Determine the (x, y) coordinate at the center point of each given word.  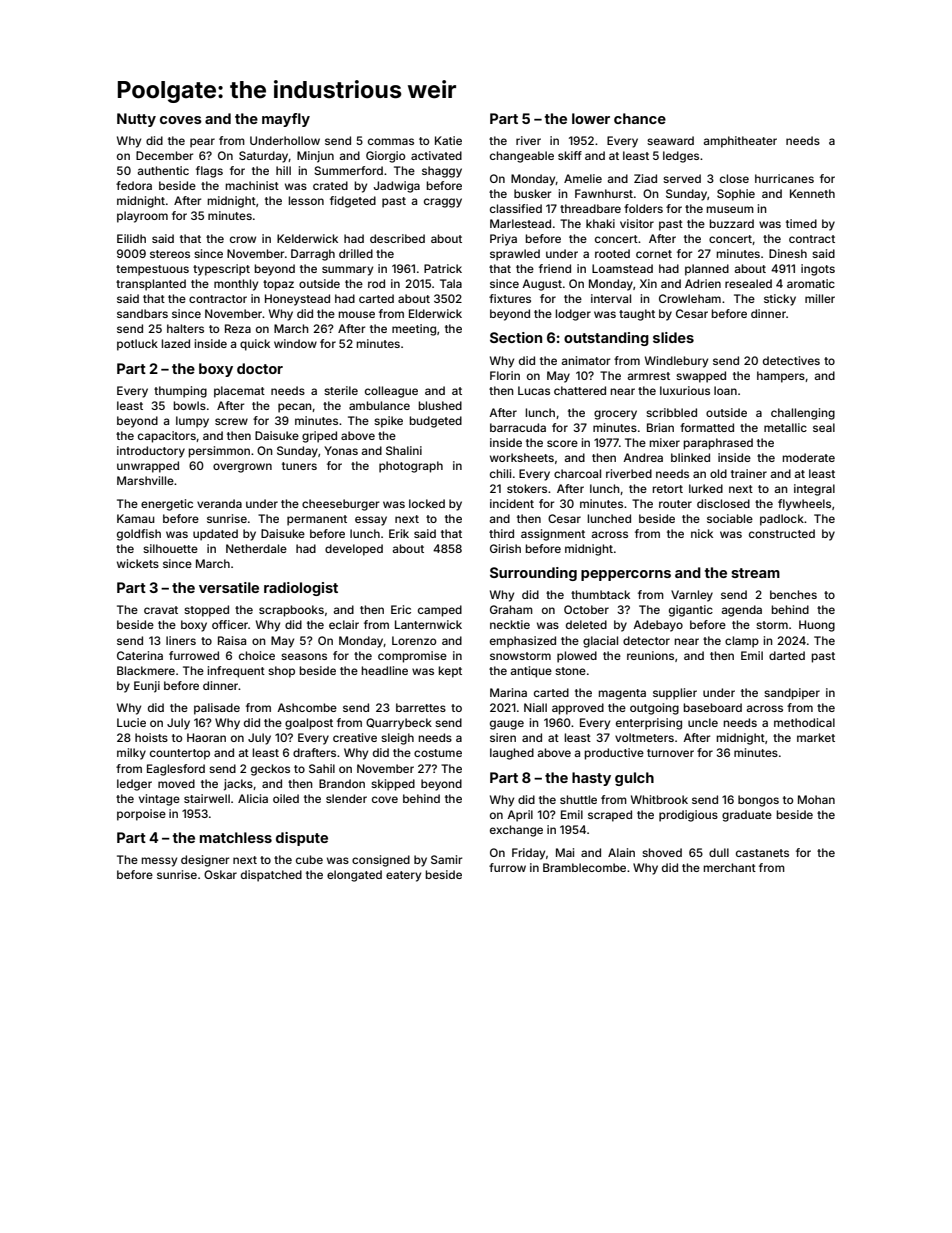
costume (438, 753)
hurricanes (784, 178)
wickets (138, 563)
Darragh (313, 255)
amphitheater (740, 142)
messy (159, 862)
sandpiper (792, 694)
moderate (809, 457)
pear (202, 143)
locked (427, 503)
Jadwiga (397, 187)
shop (281, 672)
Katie (448, 140)
